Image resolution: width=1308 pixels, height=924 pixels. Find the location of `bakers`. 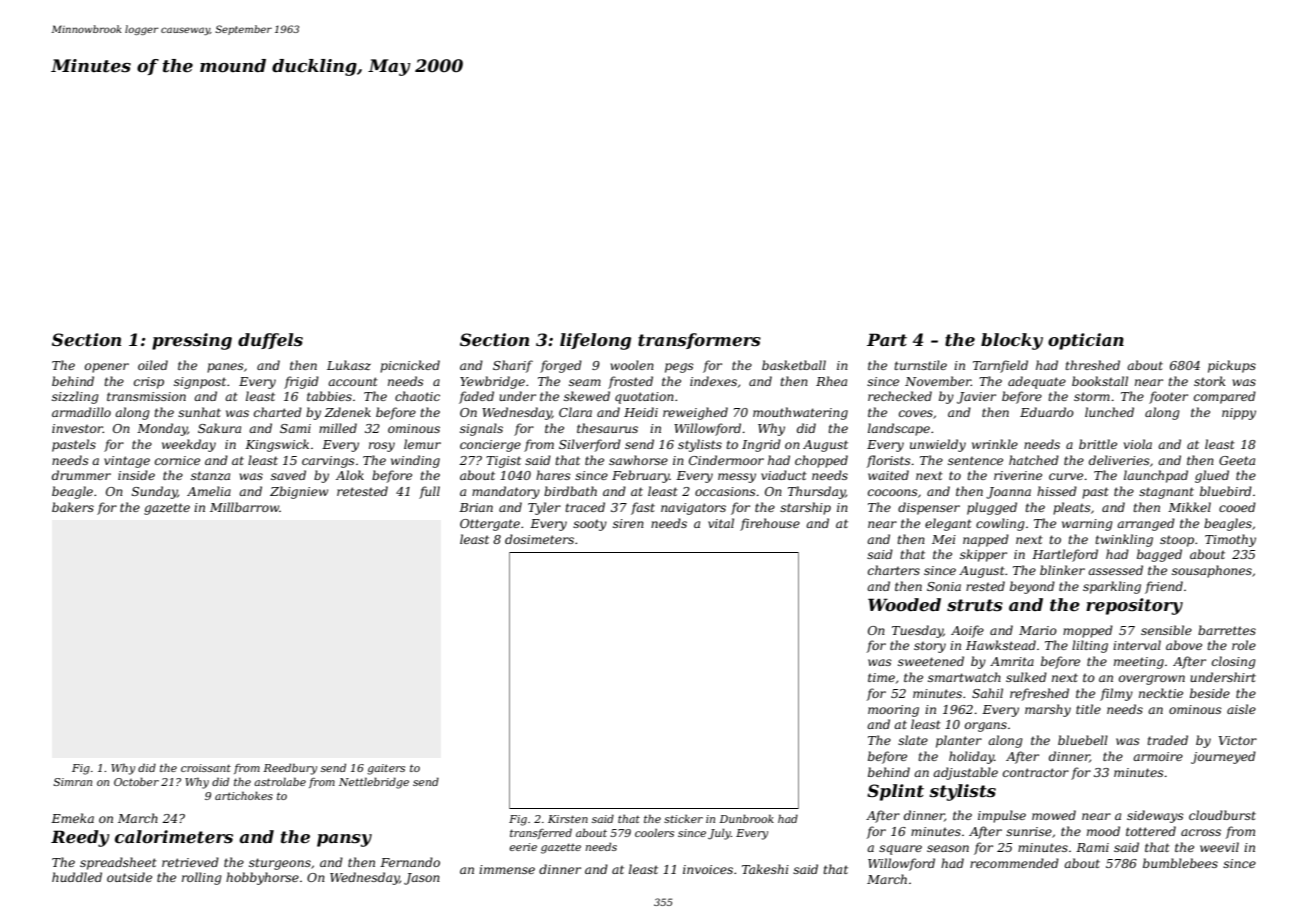

bakers is located at coordinates (73, 507).
